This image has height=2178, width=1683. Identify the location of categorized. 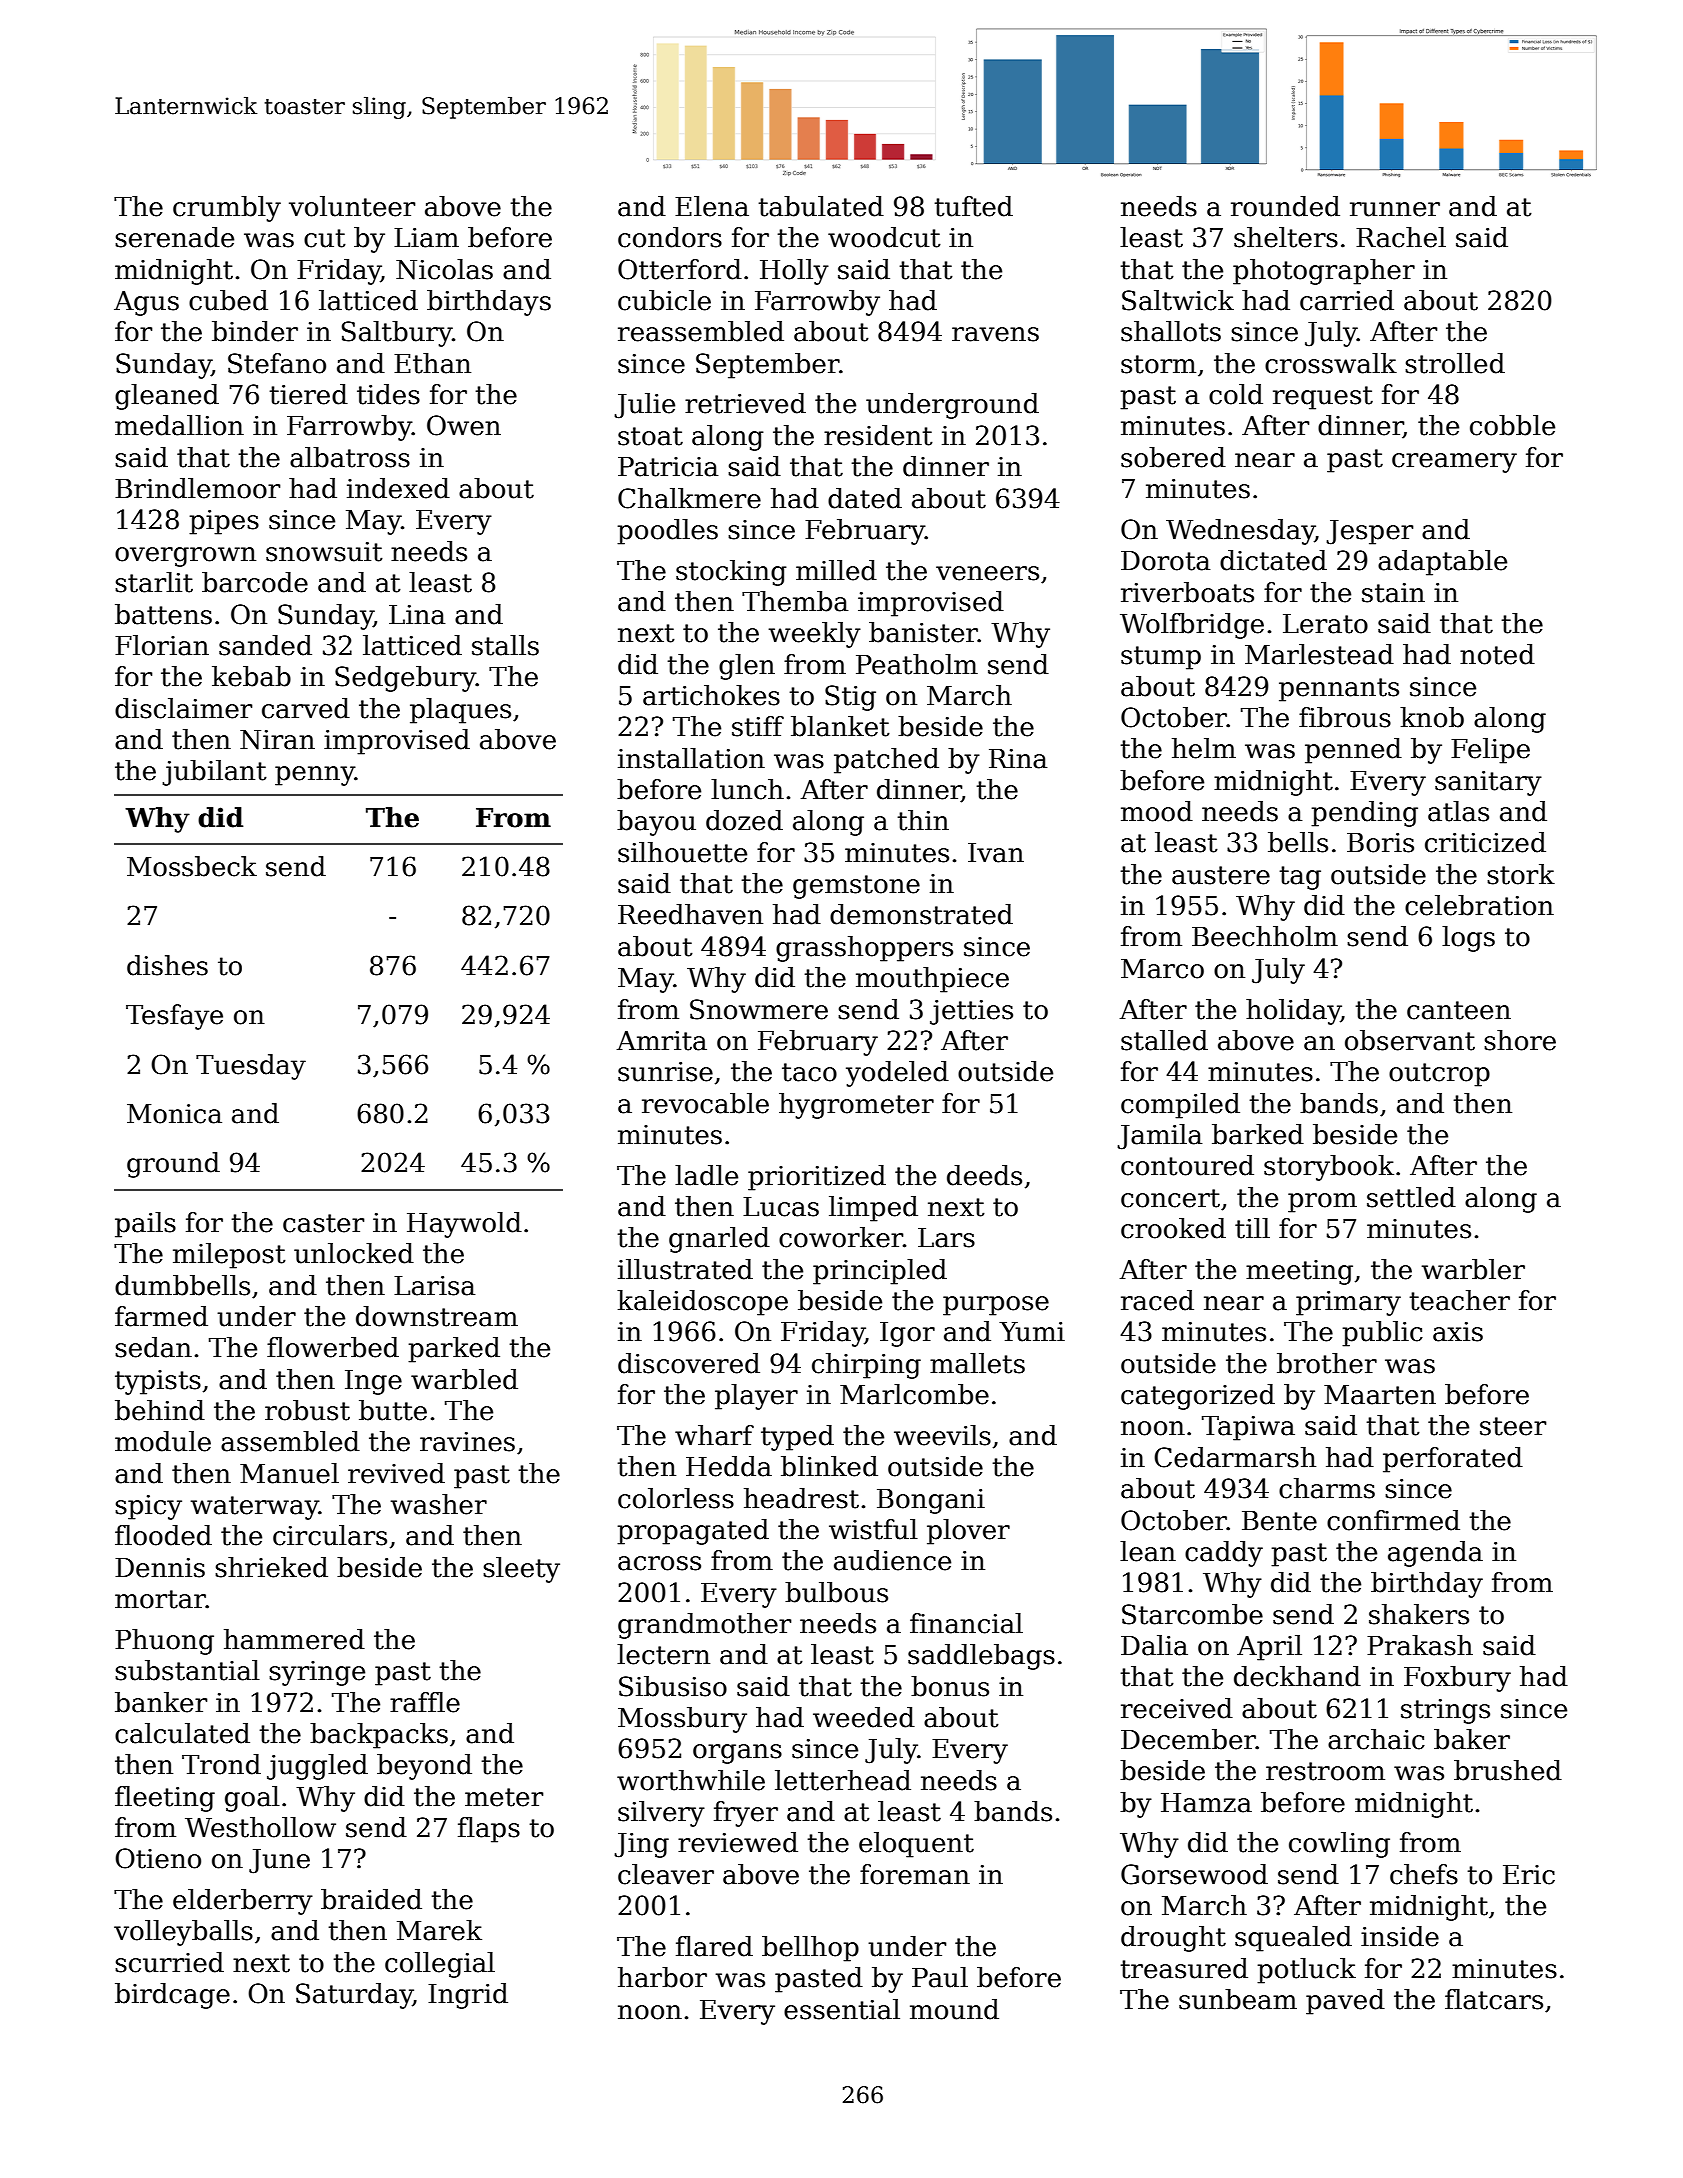
(1198, 1397).
